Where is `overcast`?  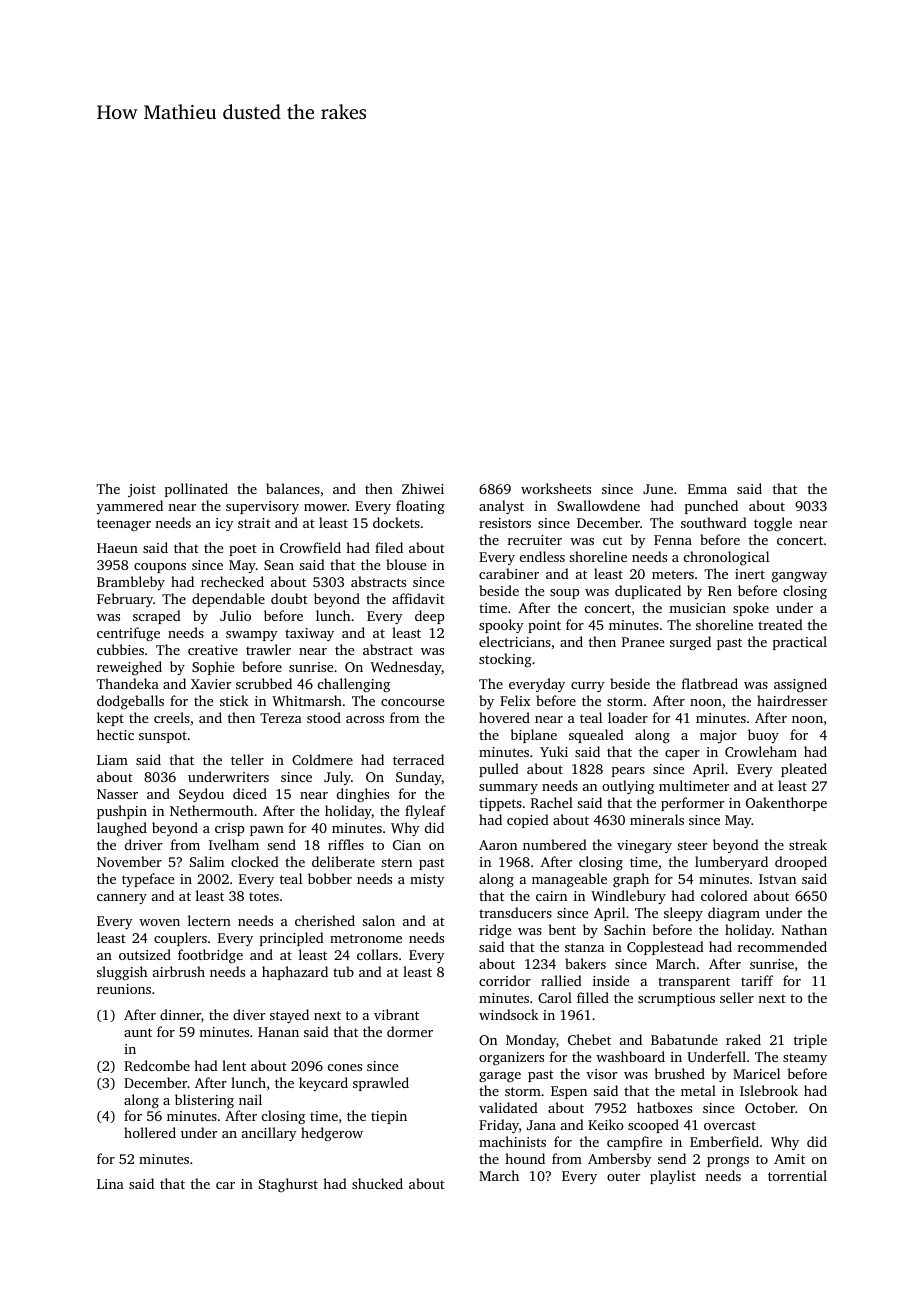
overcast is located at coordinates (730, 1125).
